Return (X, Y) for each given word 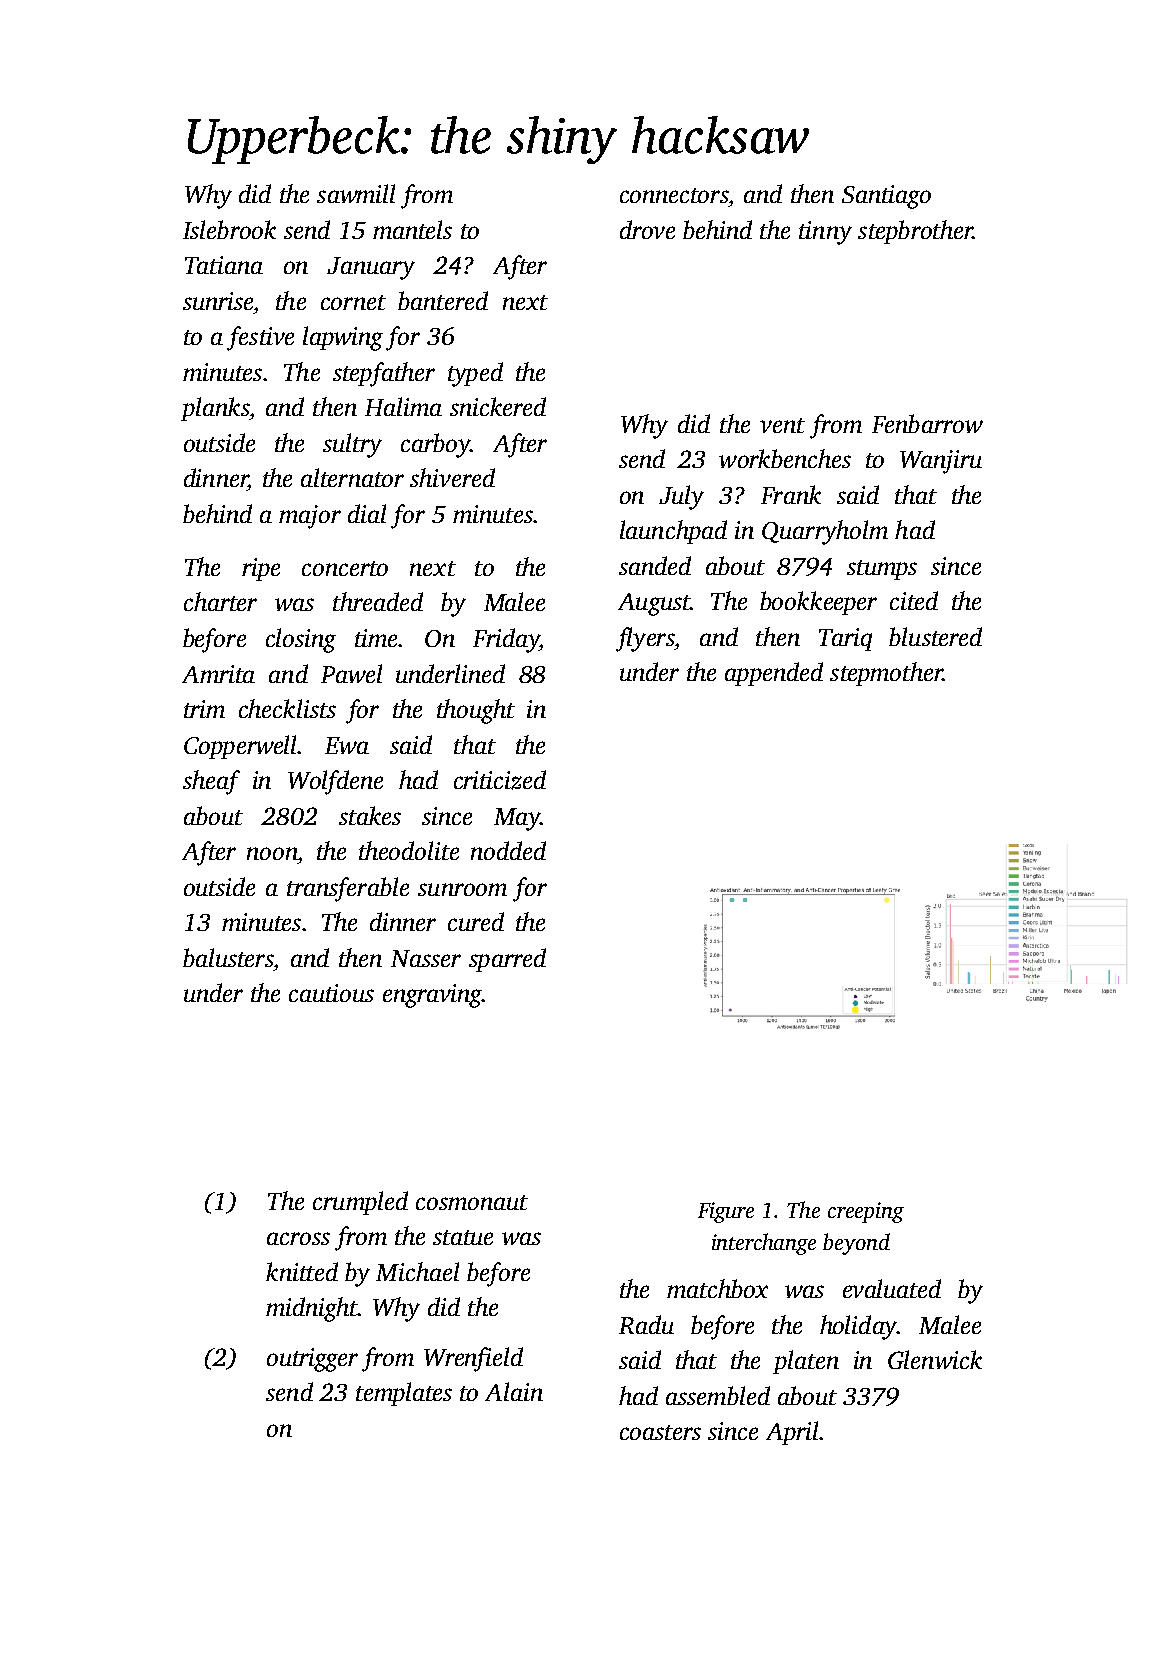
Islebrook (229, 229)
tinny (825, 233)
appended (774, 674)
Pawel (351, 673)
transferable (348, 889)
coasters (660, 1432)
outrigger (312, 1360)
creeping (866, 1212)
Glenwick (935, 1359)
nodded (508, 850)
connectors (674, 195)
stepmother (886, 674)
